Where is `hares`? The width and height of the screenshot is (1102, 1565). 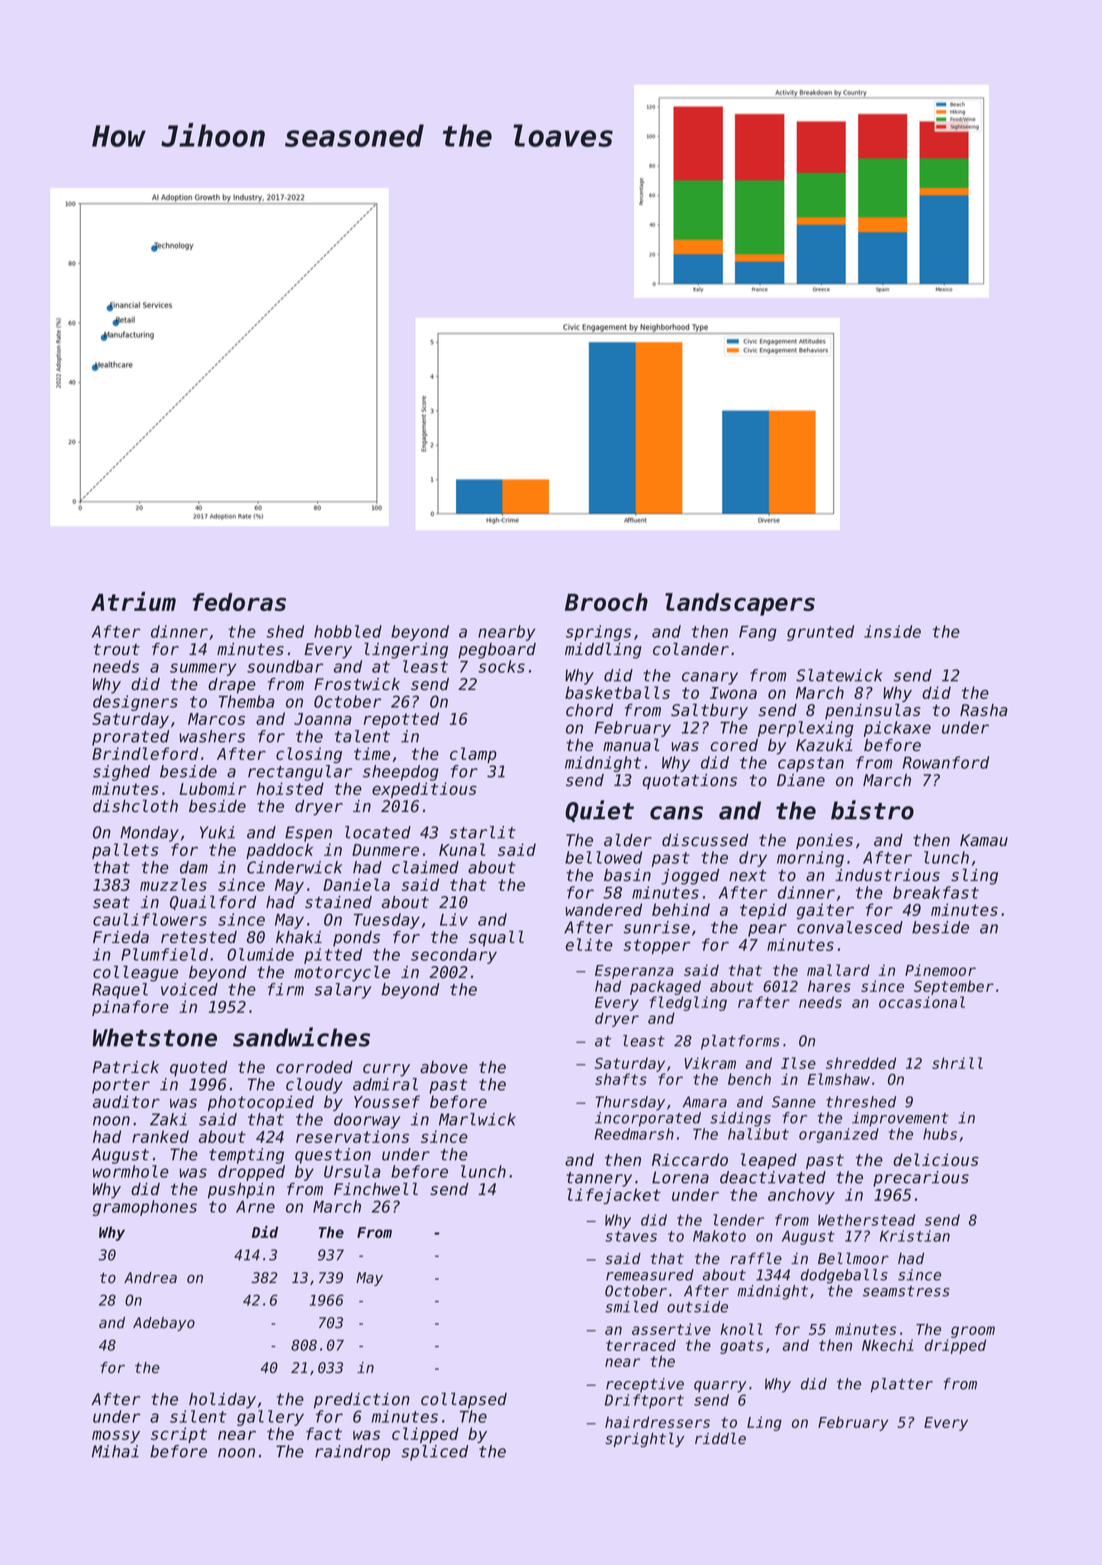
hares is located at coordinates (829, 986).
